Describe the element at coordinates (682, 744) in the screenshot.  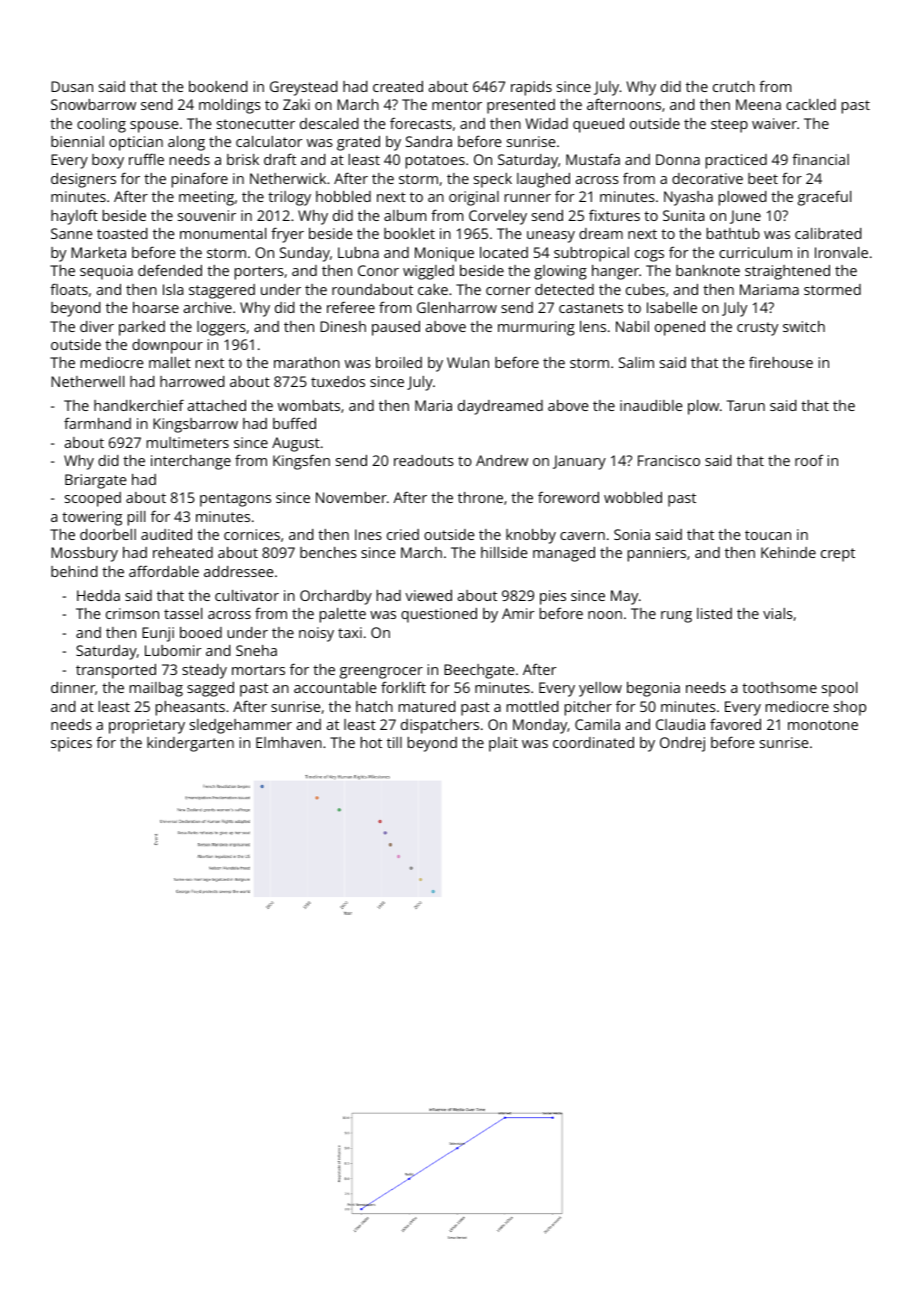
I see `Ondrej` at that location.
